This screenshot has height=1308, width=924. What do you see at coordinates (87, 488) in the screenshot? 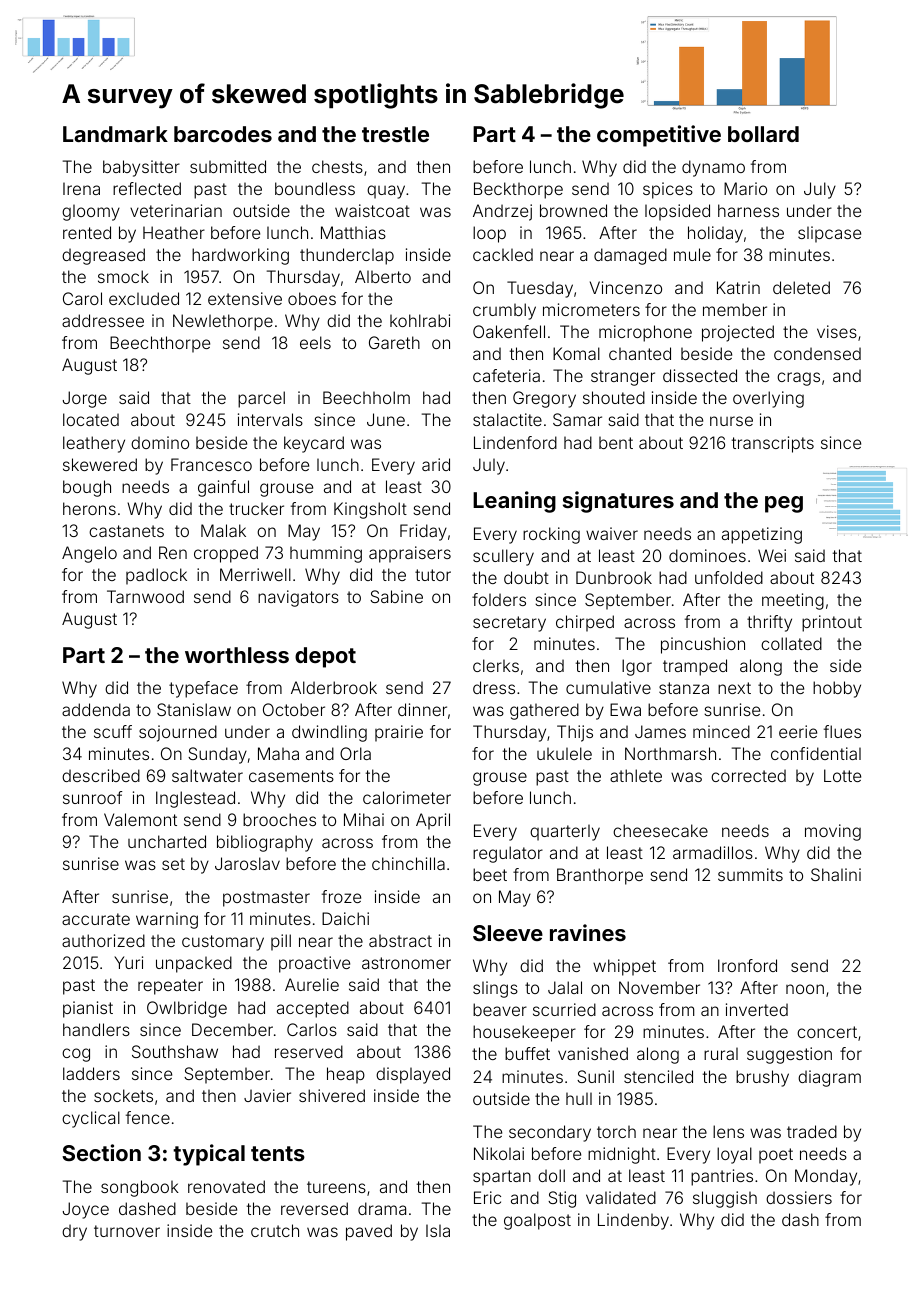
I see `bough` at bounding box center [87, 488].
